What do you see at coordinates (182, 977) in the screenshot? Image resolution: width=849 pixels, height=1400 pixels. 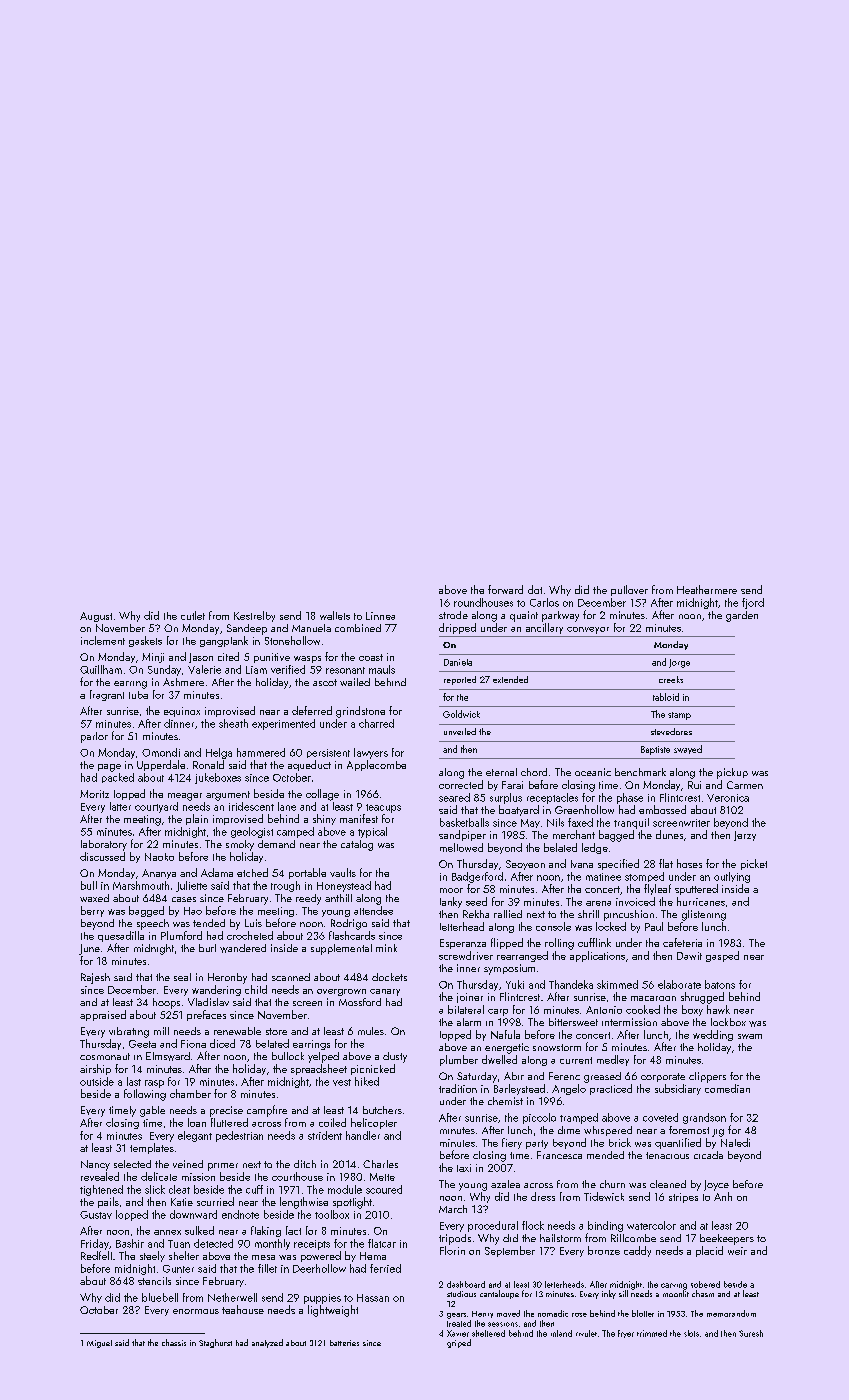 I see `seal` at bounding box center [182, 977].
